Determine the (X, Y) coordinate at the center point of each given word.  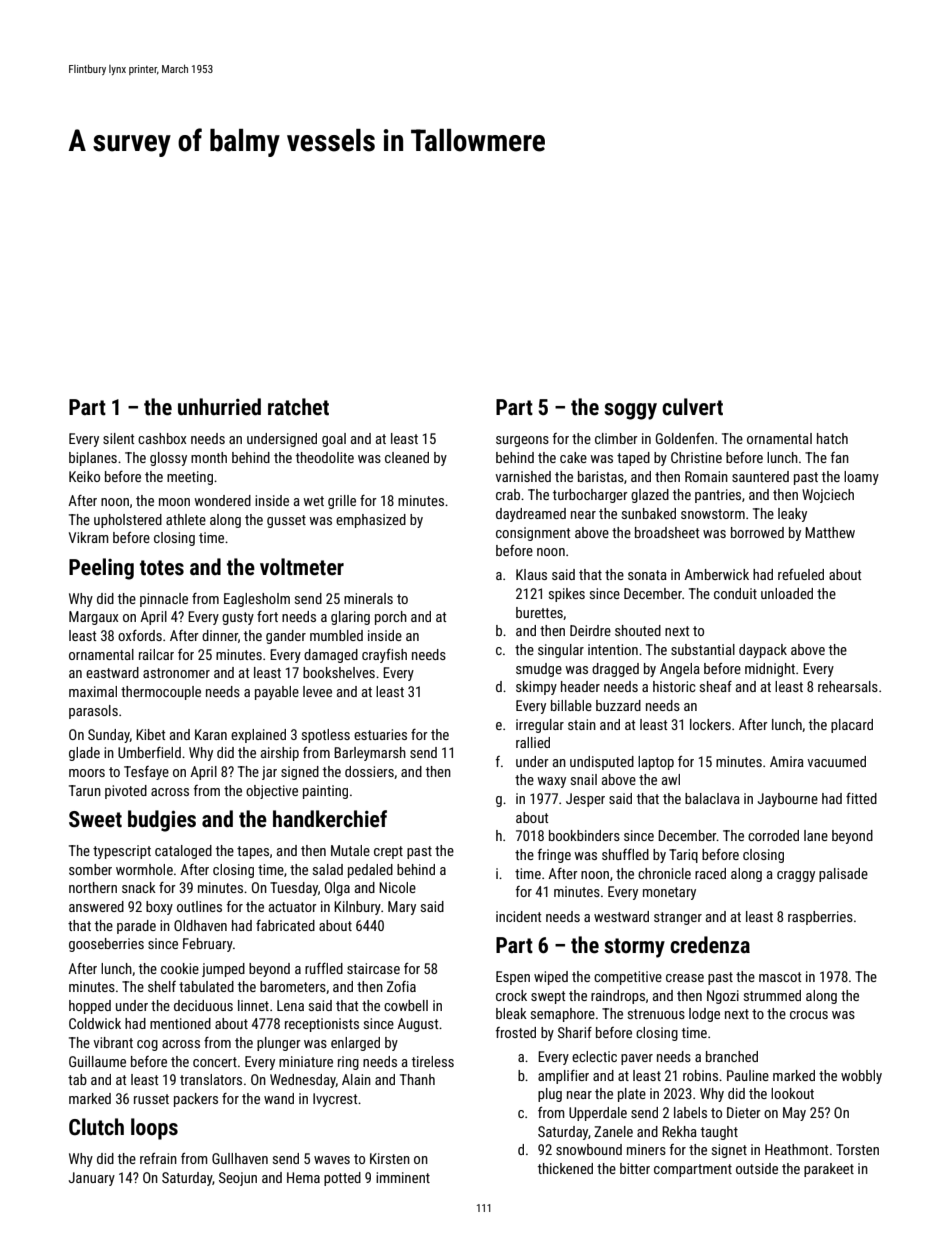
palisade (843, 875)
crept (388, 852)
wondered (222, 500)
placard (852, 726)
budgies (162, 821)
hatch (832, 438)
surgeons (522, 441)
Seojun (238, 1179)
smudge (539, 670)
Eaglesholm (257, 600)
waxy (551, 782)
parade (136, 927)
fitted (861, 798)
